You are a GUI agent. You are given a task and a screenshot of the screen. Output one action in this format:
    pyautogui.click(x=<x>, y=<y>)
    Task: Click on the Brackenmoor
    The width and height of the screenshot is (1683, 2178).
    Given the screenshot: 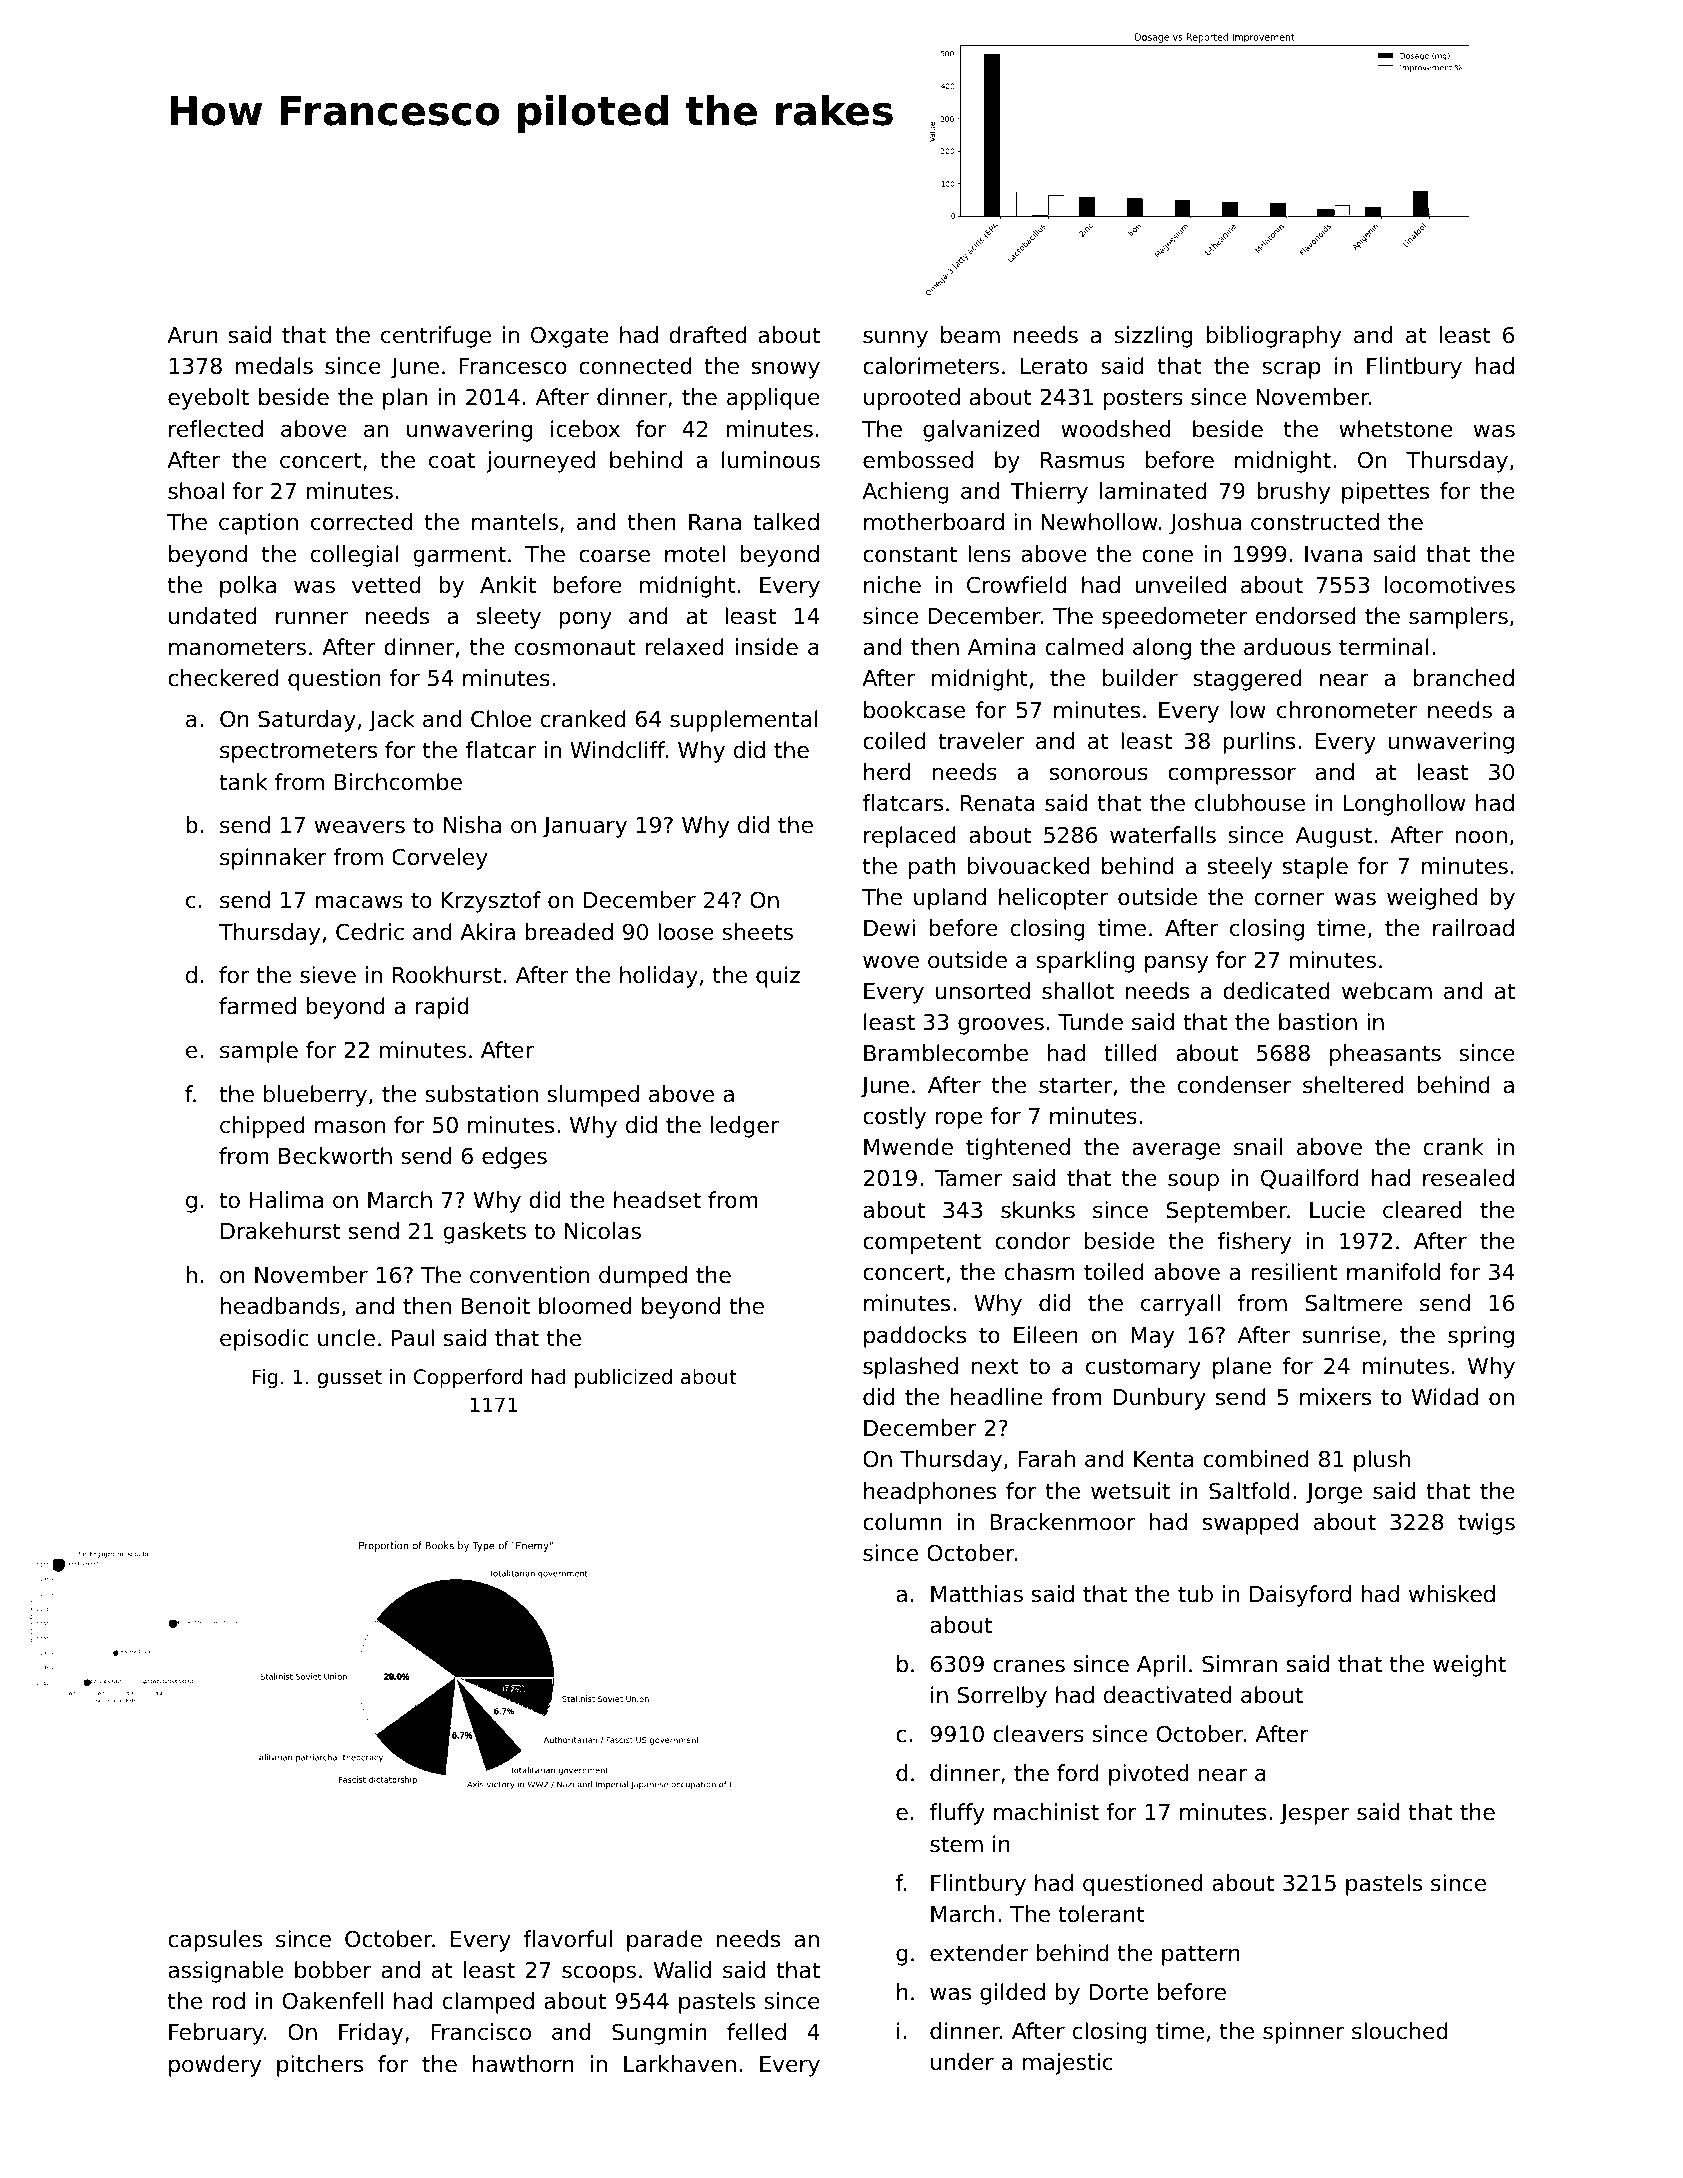 What is the action you would take?
    pyautogui.click(x=1062, y=1522)
